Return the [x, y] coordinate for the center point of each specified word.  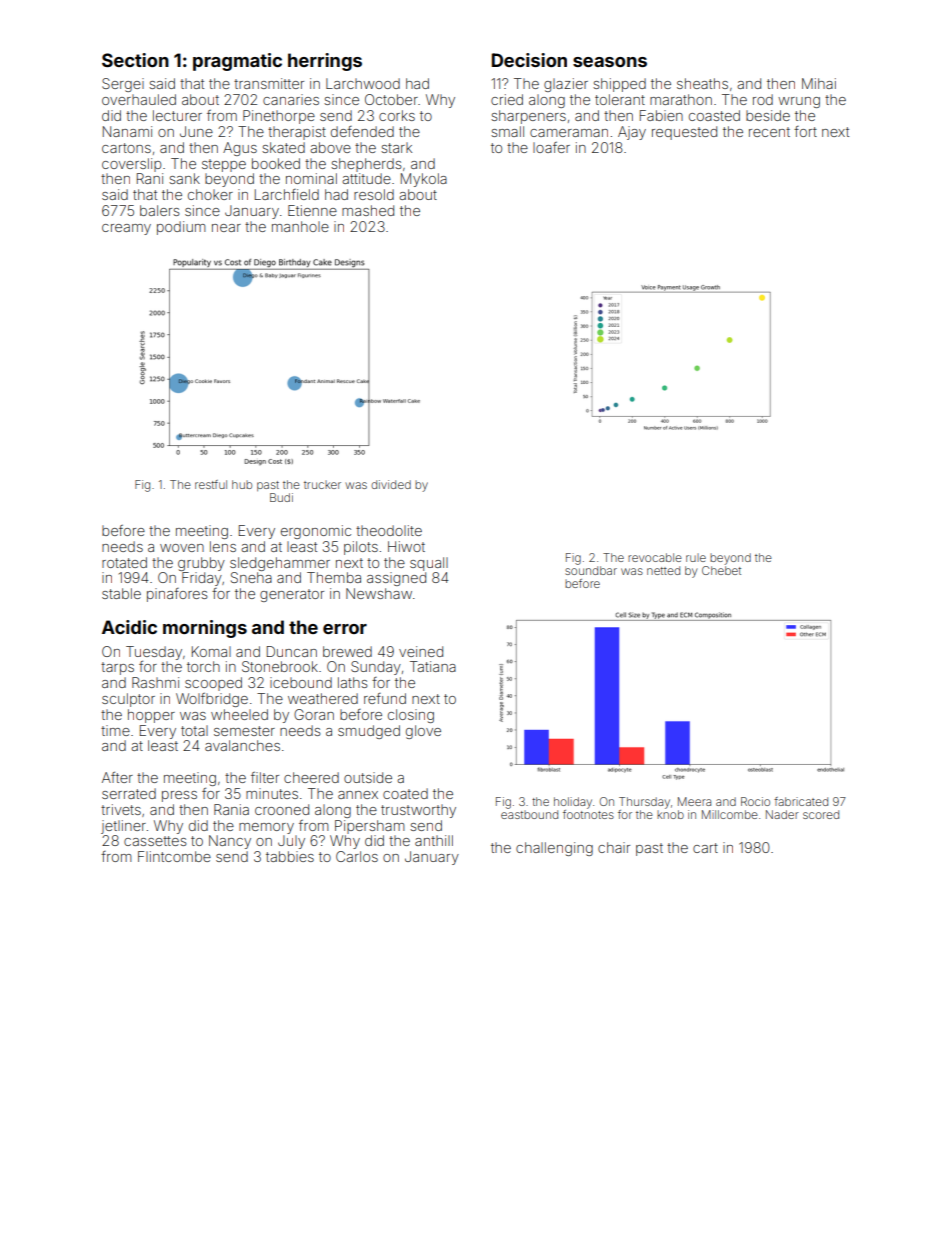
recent [769, 132]
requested [684, 133]
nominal [311, 178]
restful [211, 484]
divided [391, 484]
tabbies [290, 856]
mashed [368, 210]
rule [696, 557]
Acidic [129, 627]
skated [283, 147]
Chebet [721, 570]
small [507, 131]
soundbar [591, 570]
